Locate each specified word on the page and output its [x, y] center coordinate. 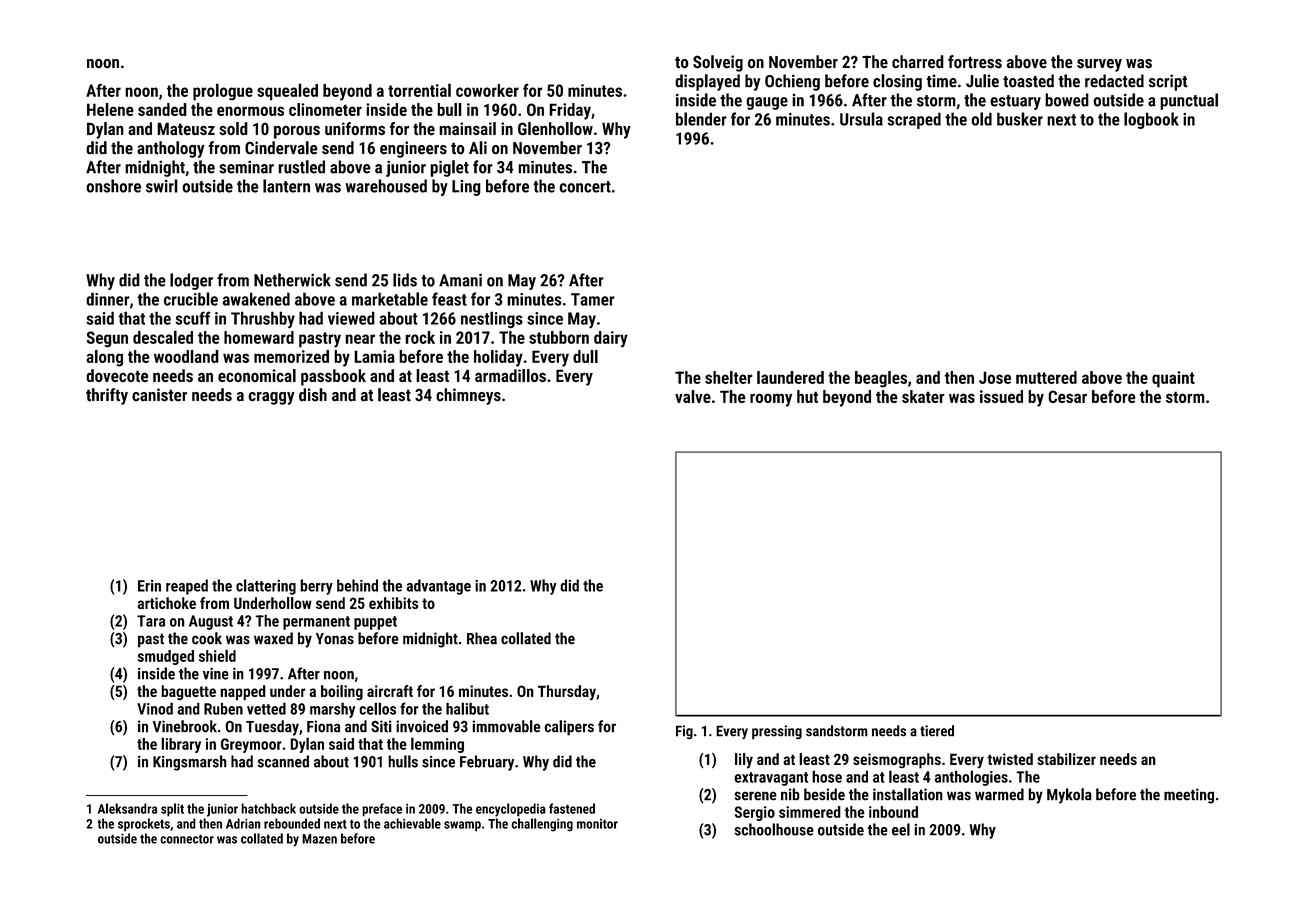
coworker [487, 90]
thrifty [107, 396]
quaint [1173, 379]
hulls [403, 761]
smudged [166, 657]
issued [1001, 396]
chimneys [468, 396]
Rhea [482, 638]
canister [159, 394]
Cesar [1067, 396]
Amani [460, 280]
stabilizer [1066, 759]
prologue [223, 92]
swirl [162, 186]
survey [1099, 65]
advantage [439, 587]
